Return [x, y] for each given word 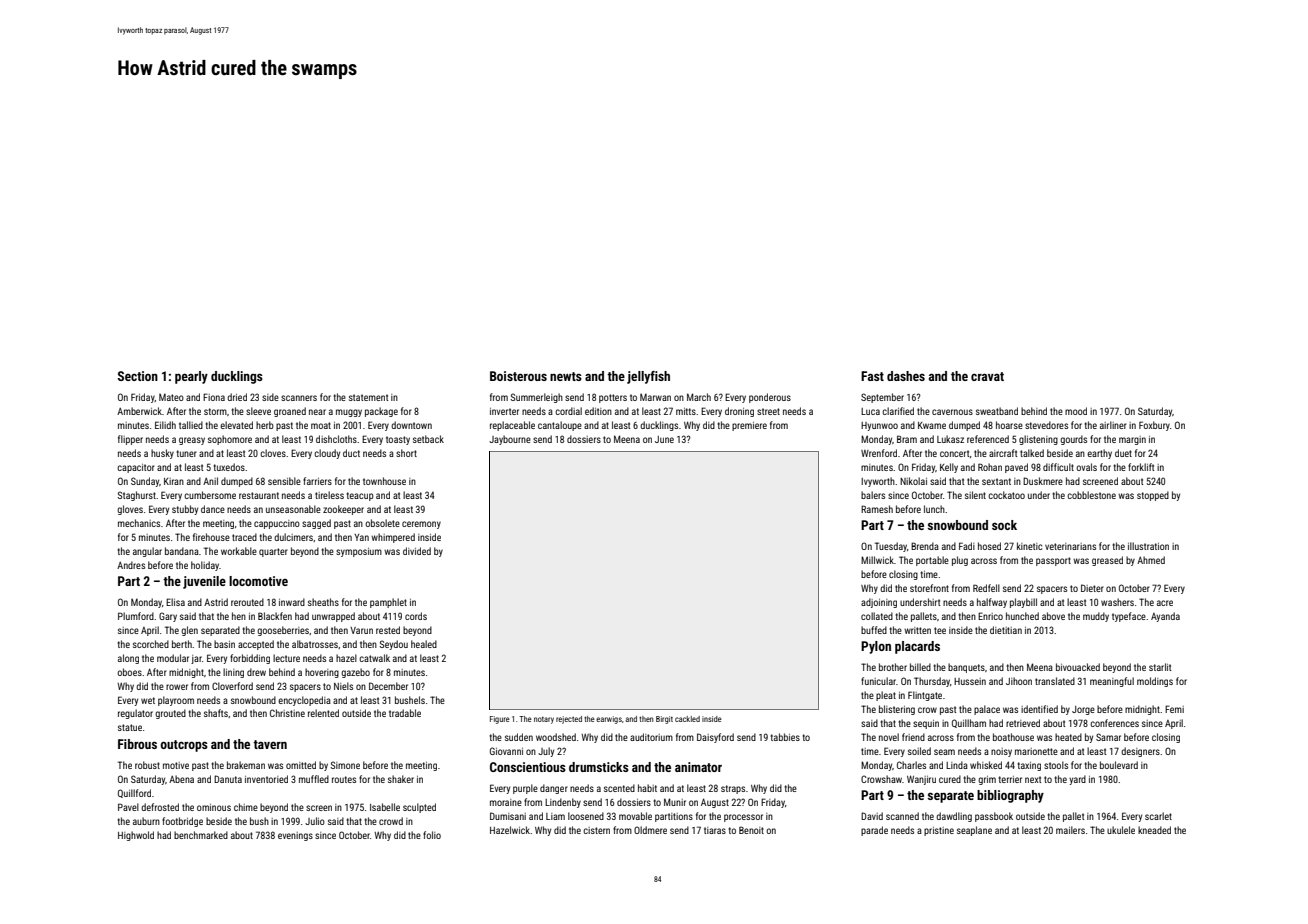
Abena [181, 779]
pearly [191, 377]
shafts [216, 713]
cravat [987, 376]
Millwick [877, 560]
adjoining [879, 603]
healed [424, 644]
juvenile [204, 582]
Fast [872, 376]
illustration [1148, 546]
